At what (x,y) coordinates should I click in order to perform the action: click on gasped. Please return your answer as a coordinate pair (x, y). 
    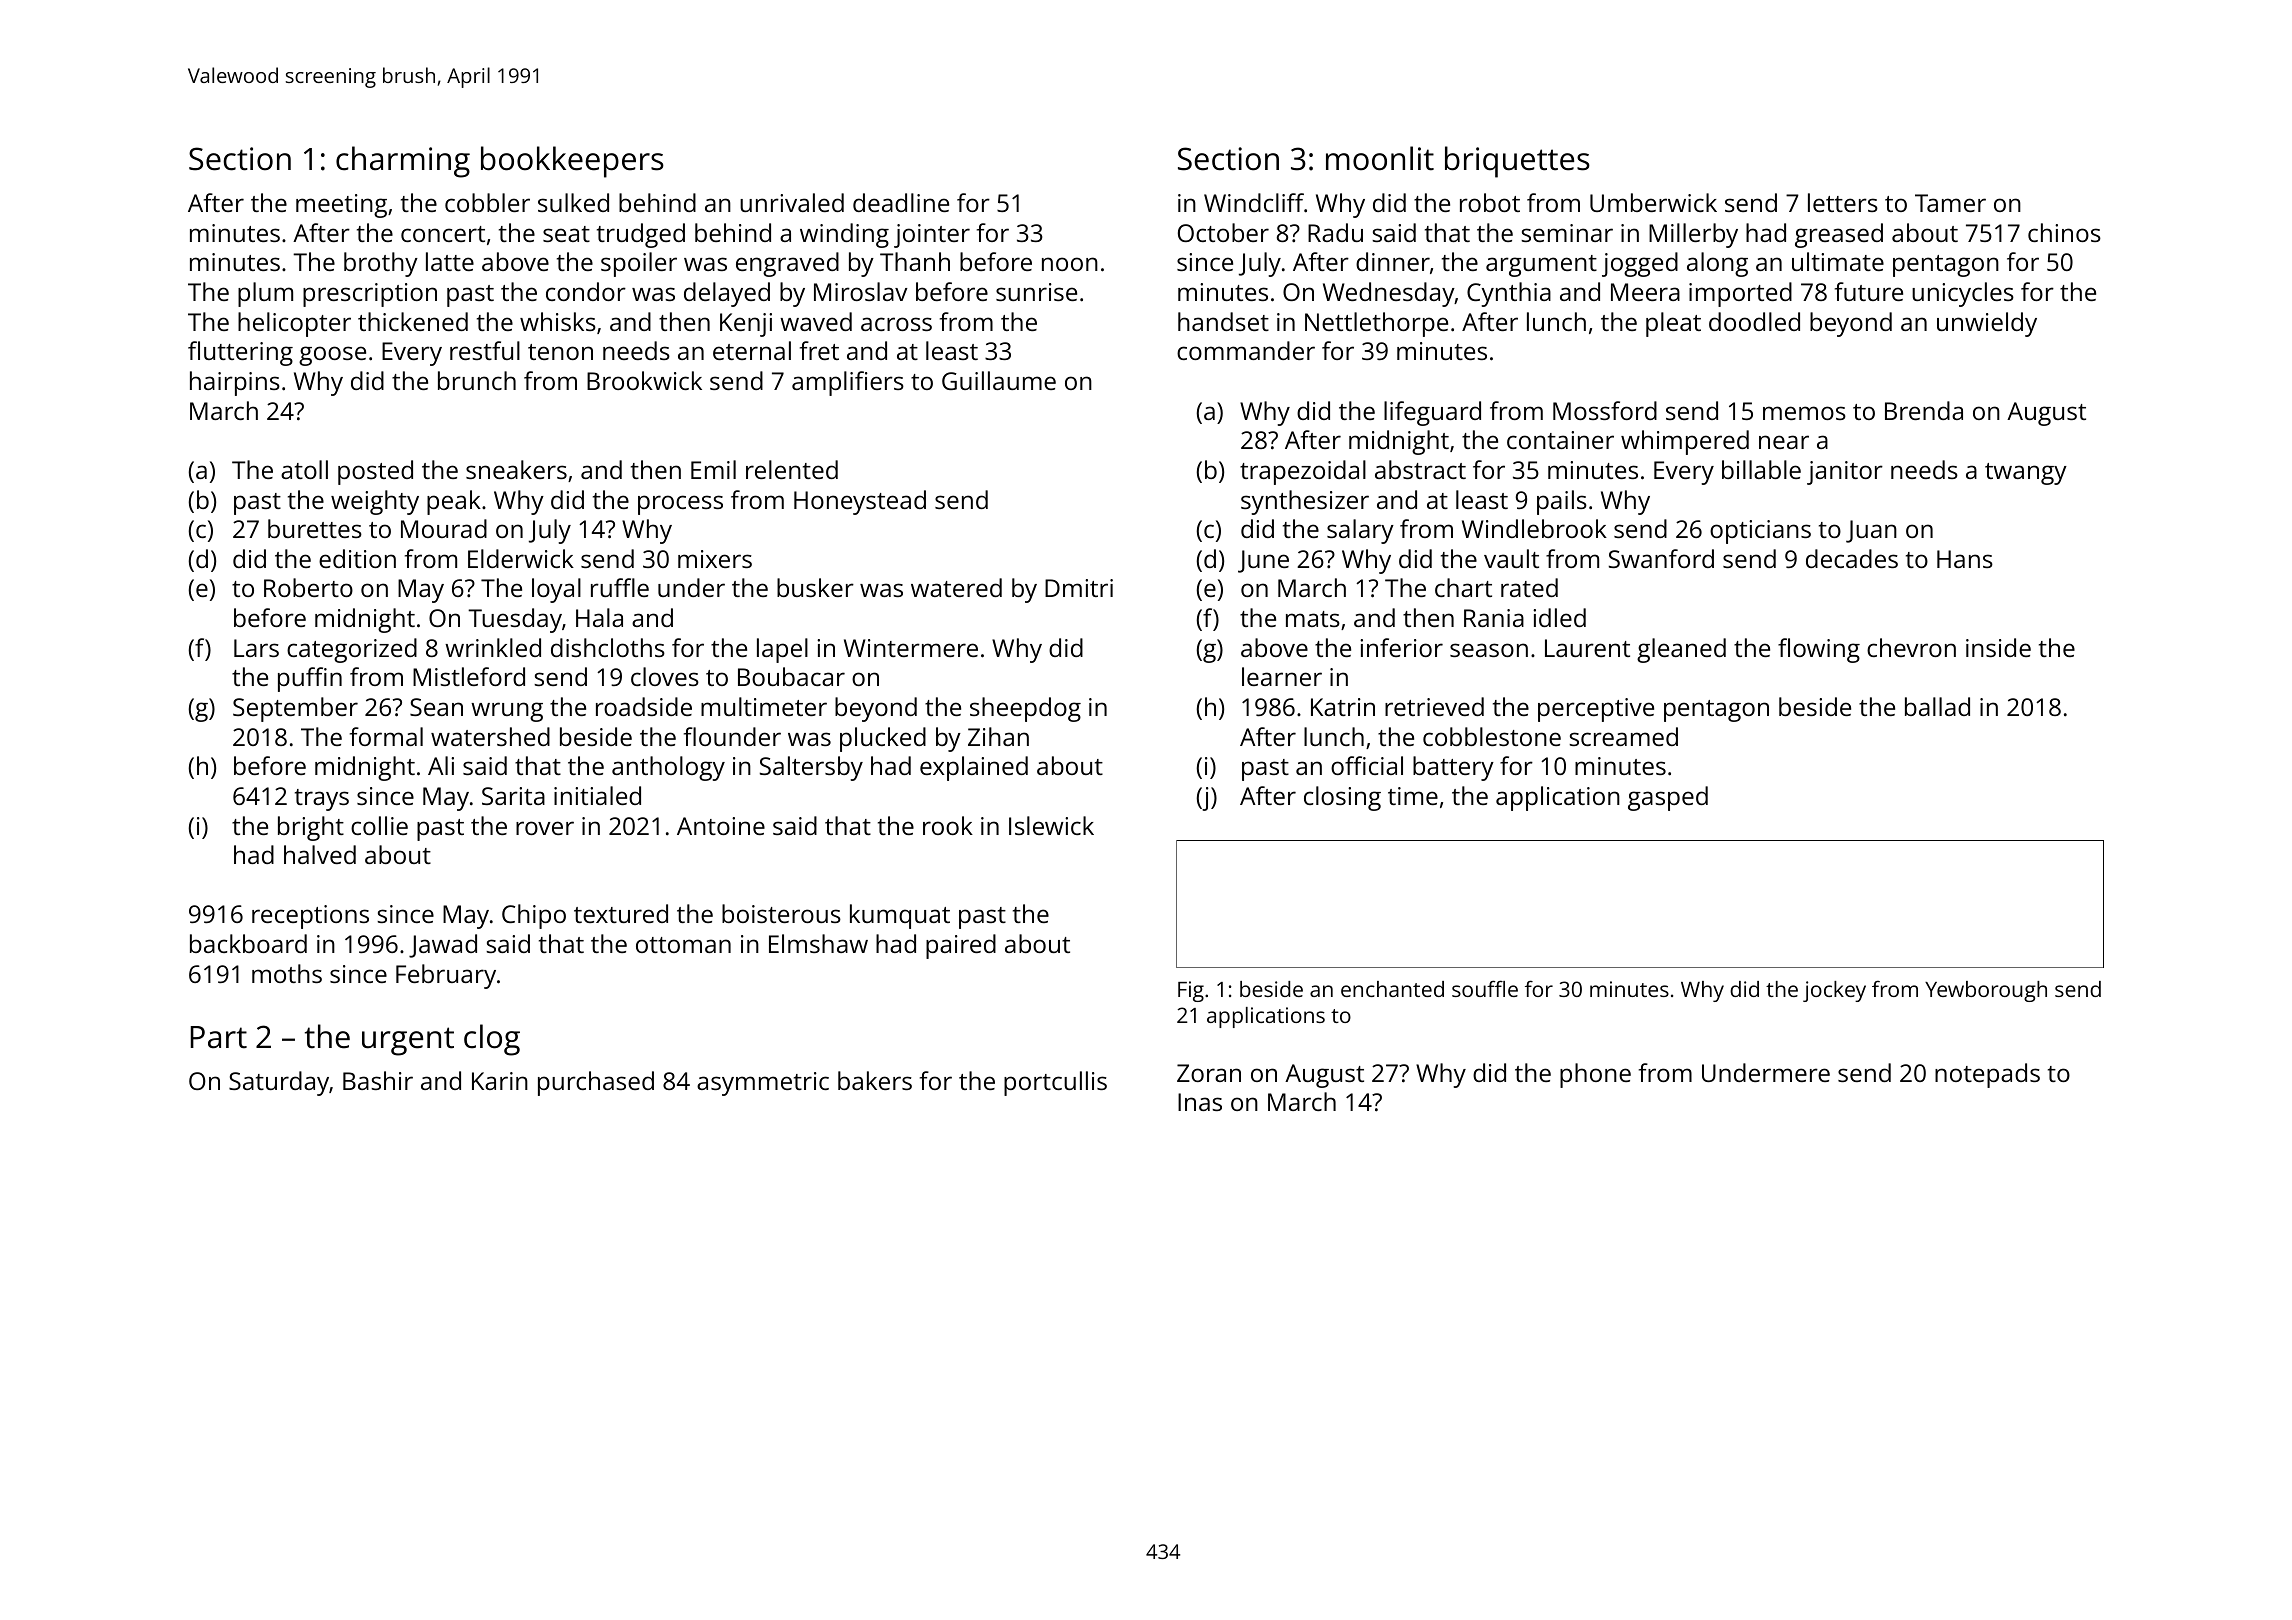
    Looking at the image, I should click on (1668, 798).
